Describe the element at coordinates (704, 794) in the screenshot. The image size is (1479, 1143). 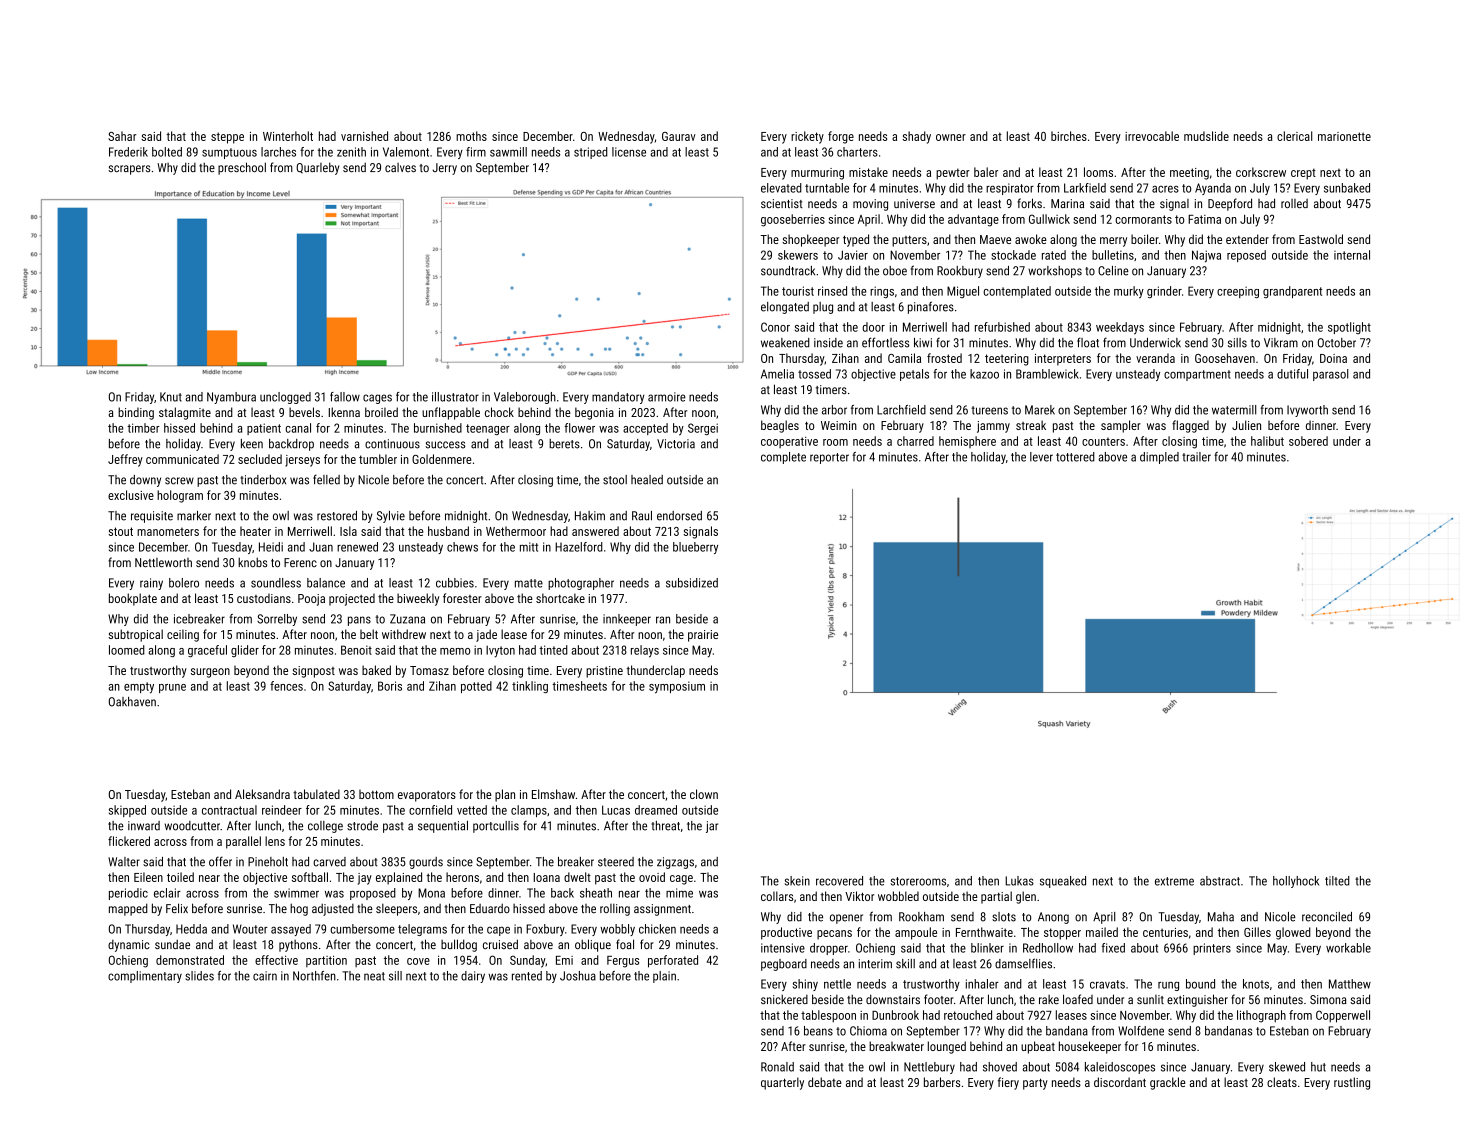
I see `clown` at that location.
